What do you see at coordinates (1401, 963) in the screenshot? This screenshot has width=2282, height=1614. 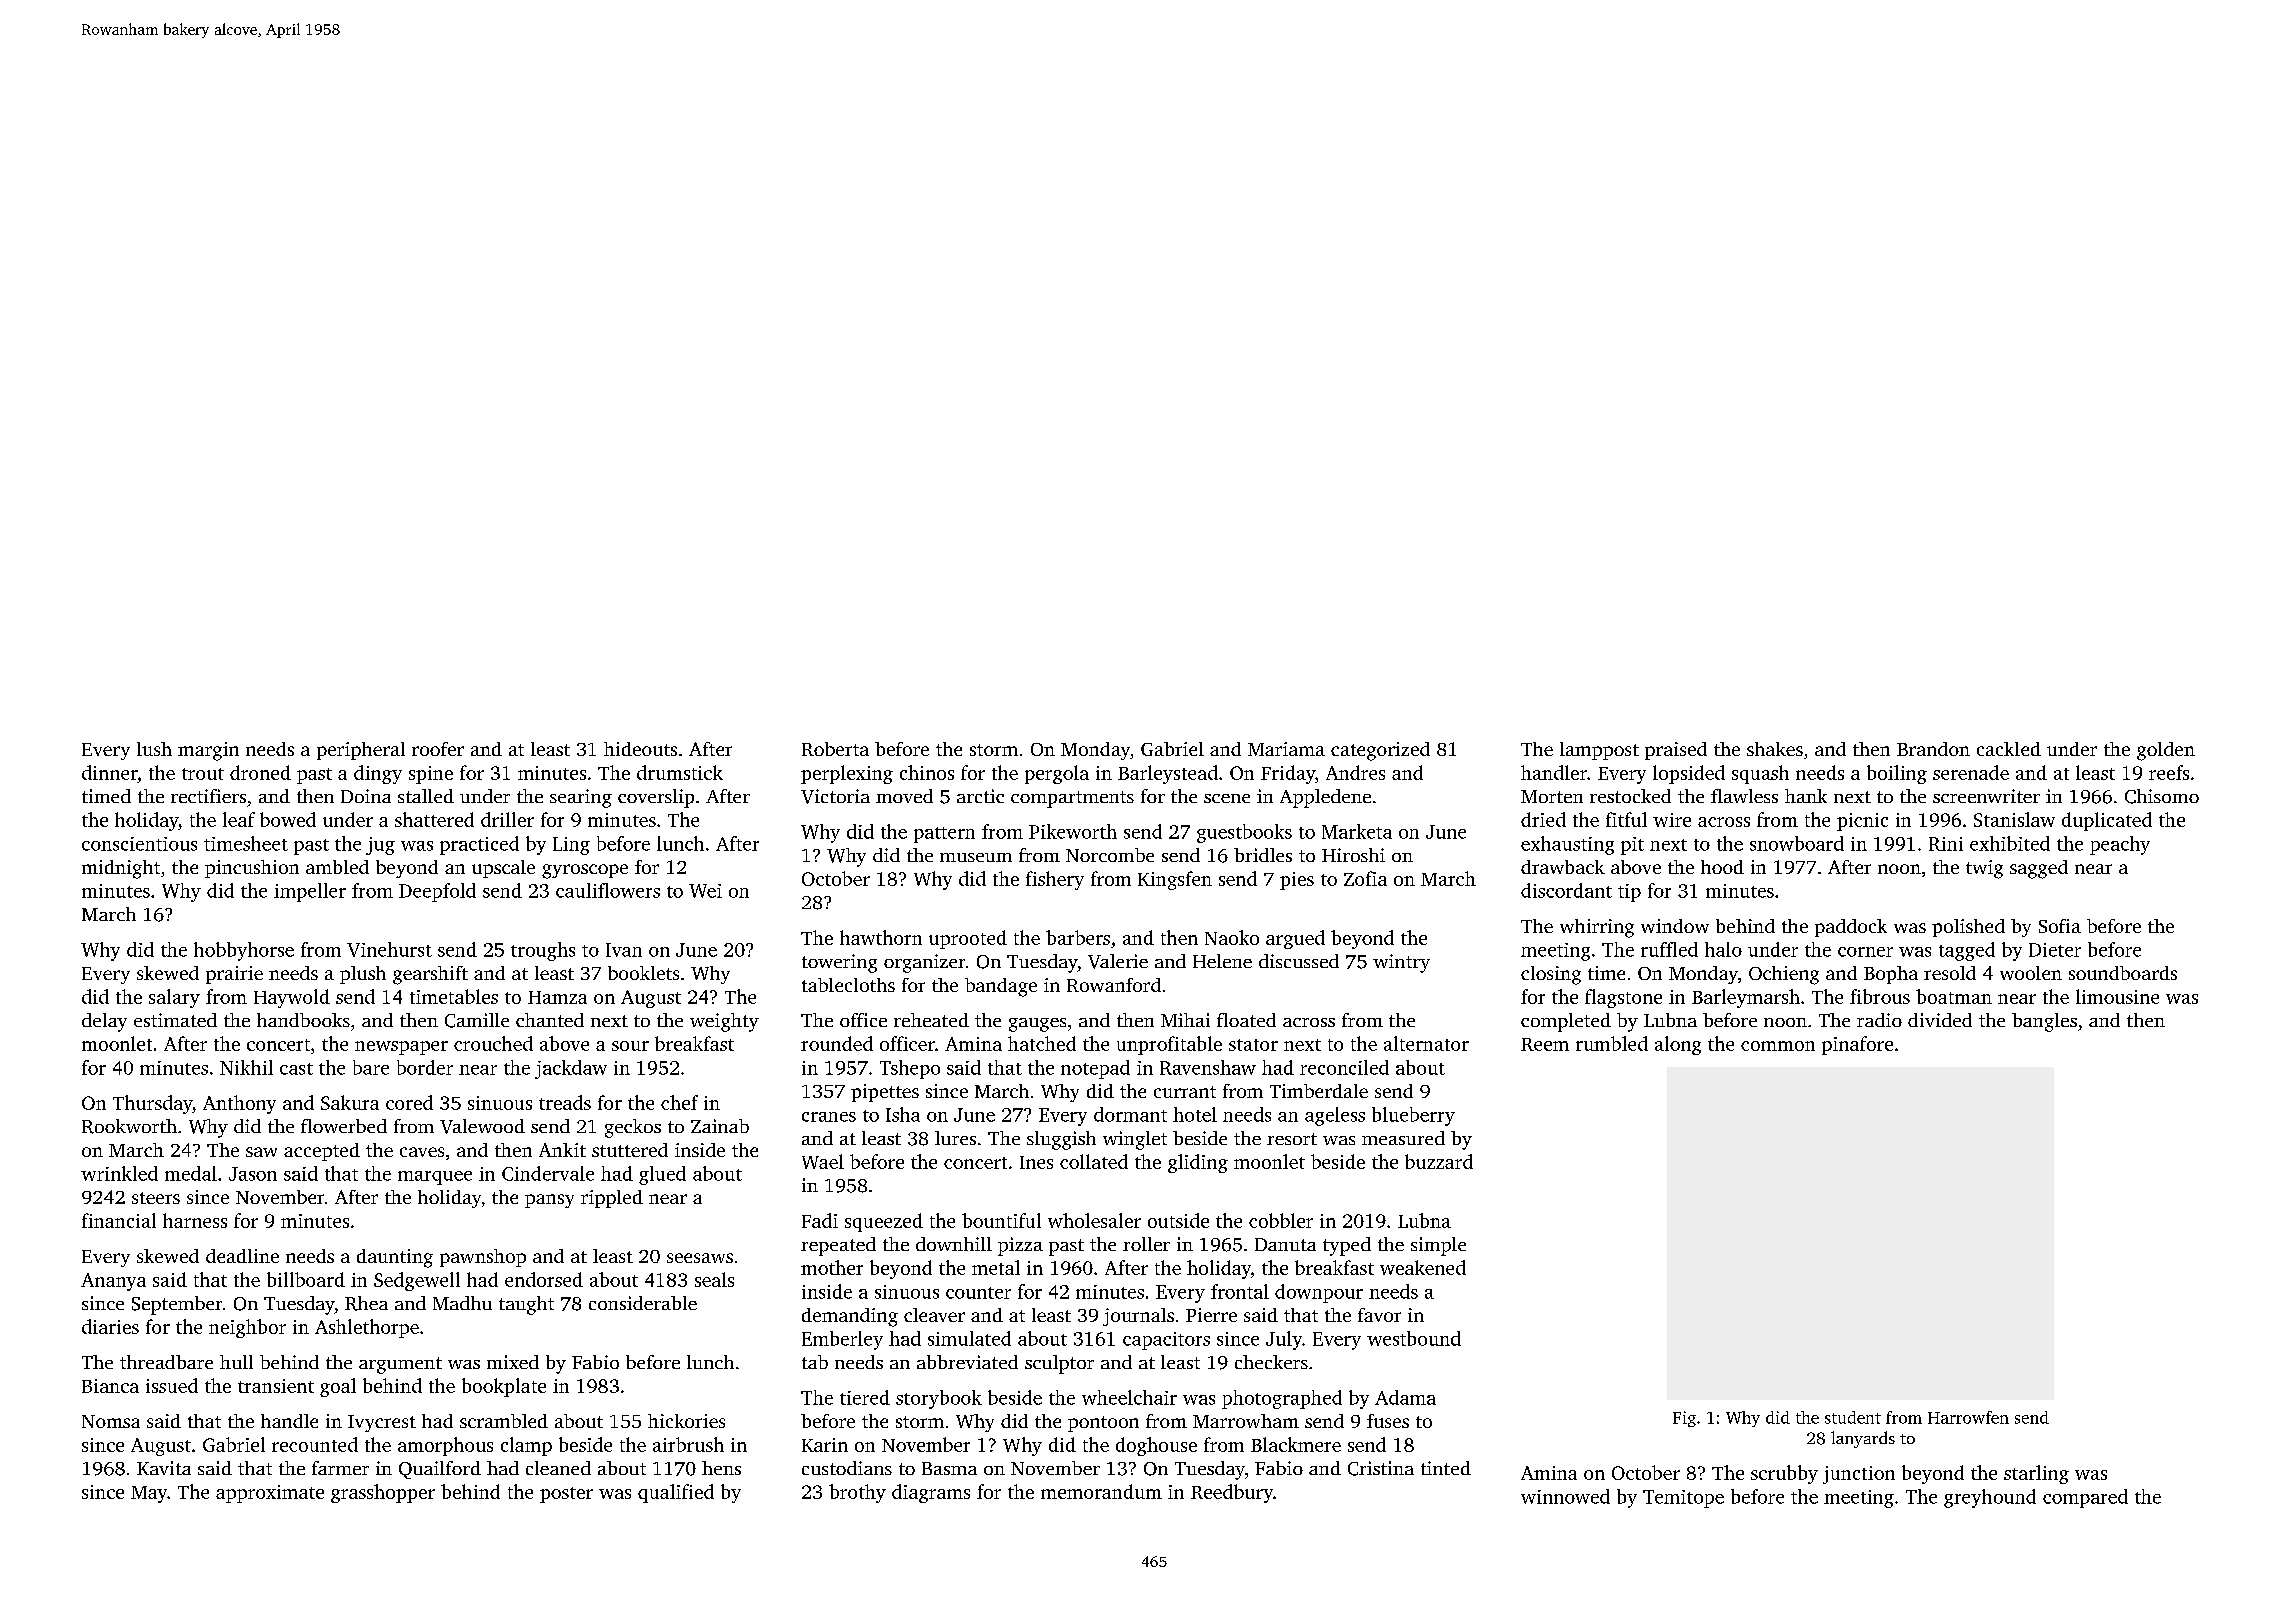 I see `wintry` at bounding box center [1401, 963].
